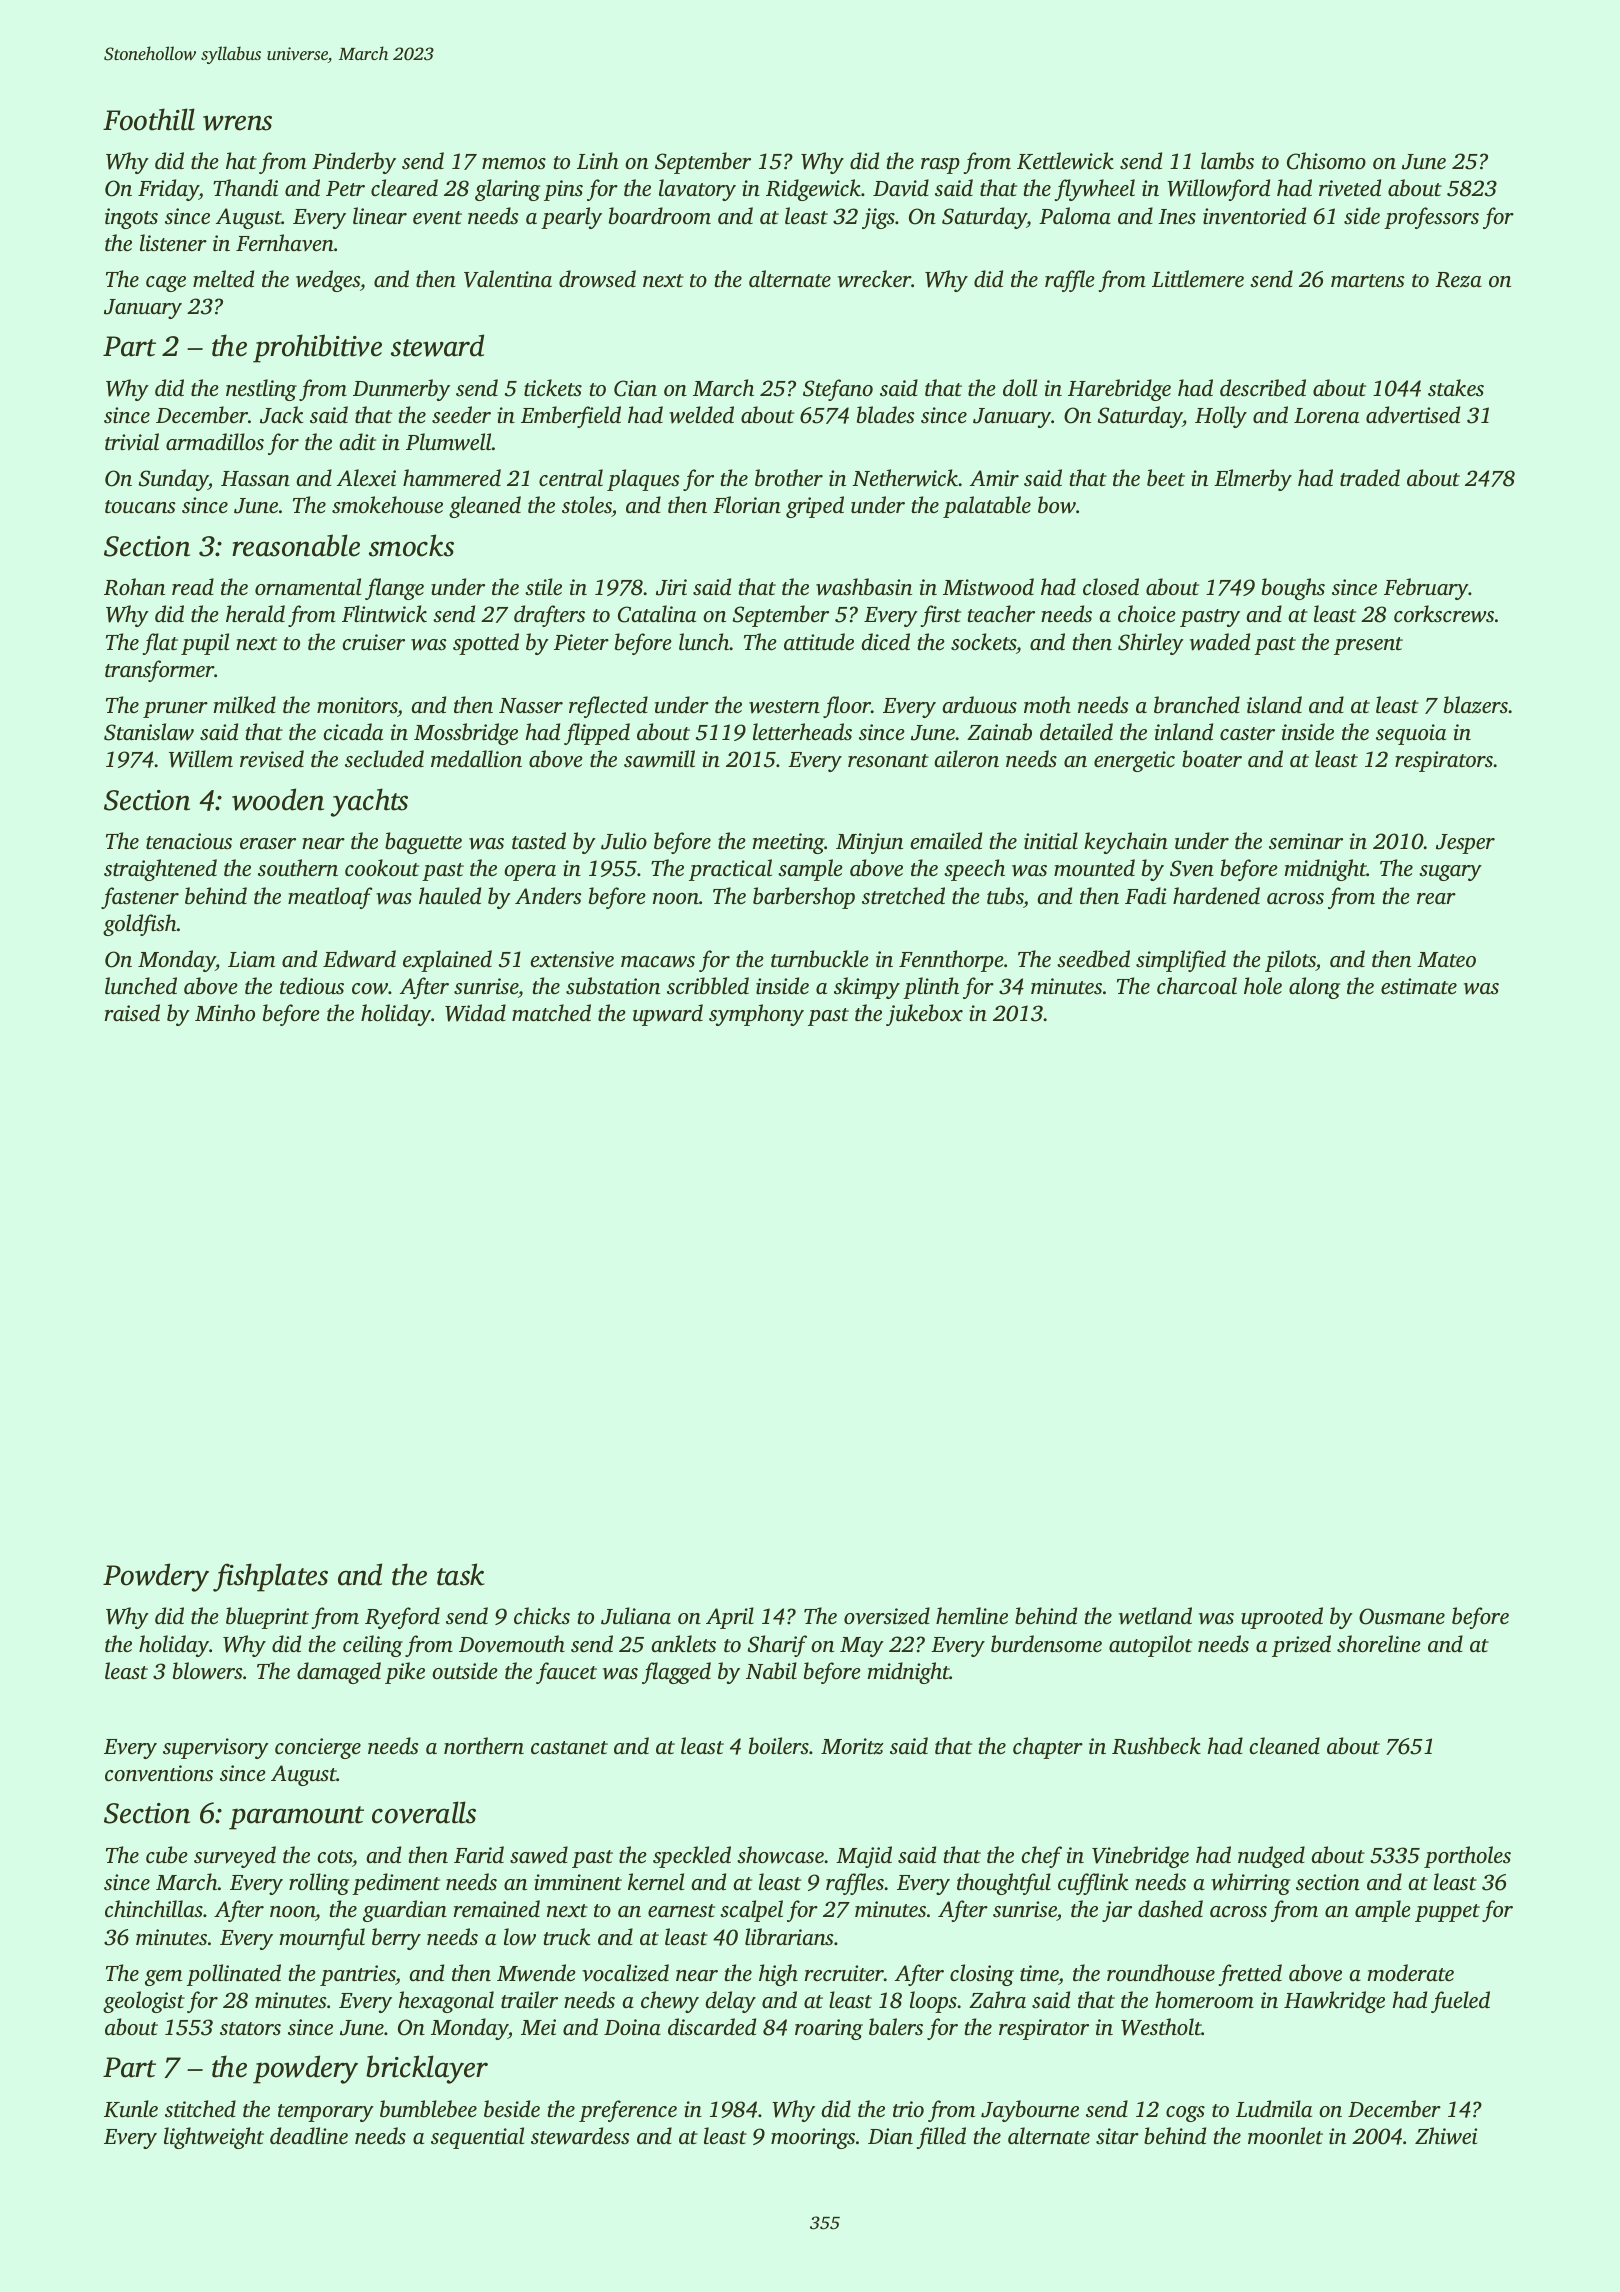 This image has height=2292, width=1620. What do you see at coordinates (214, 2138) in the image?
I see `lightweight` at bounding box center [214, 2138].
